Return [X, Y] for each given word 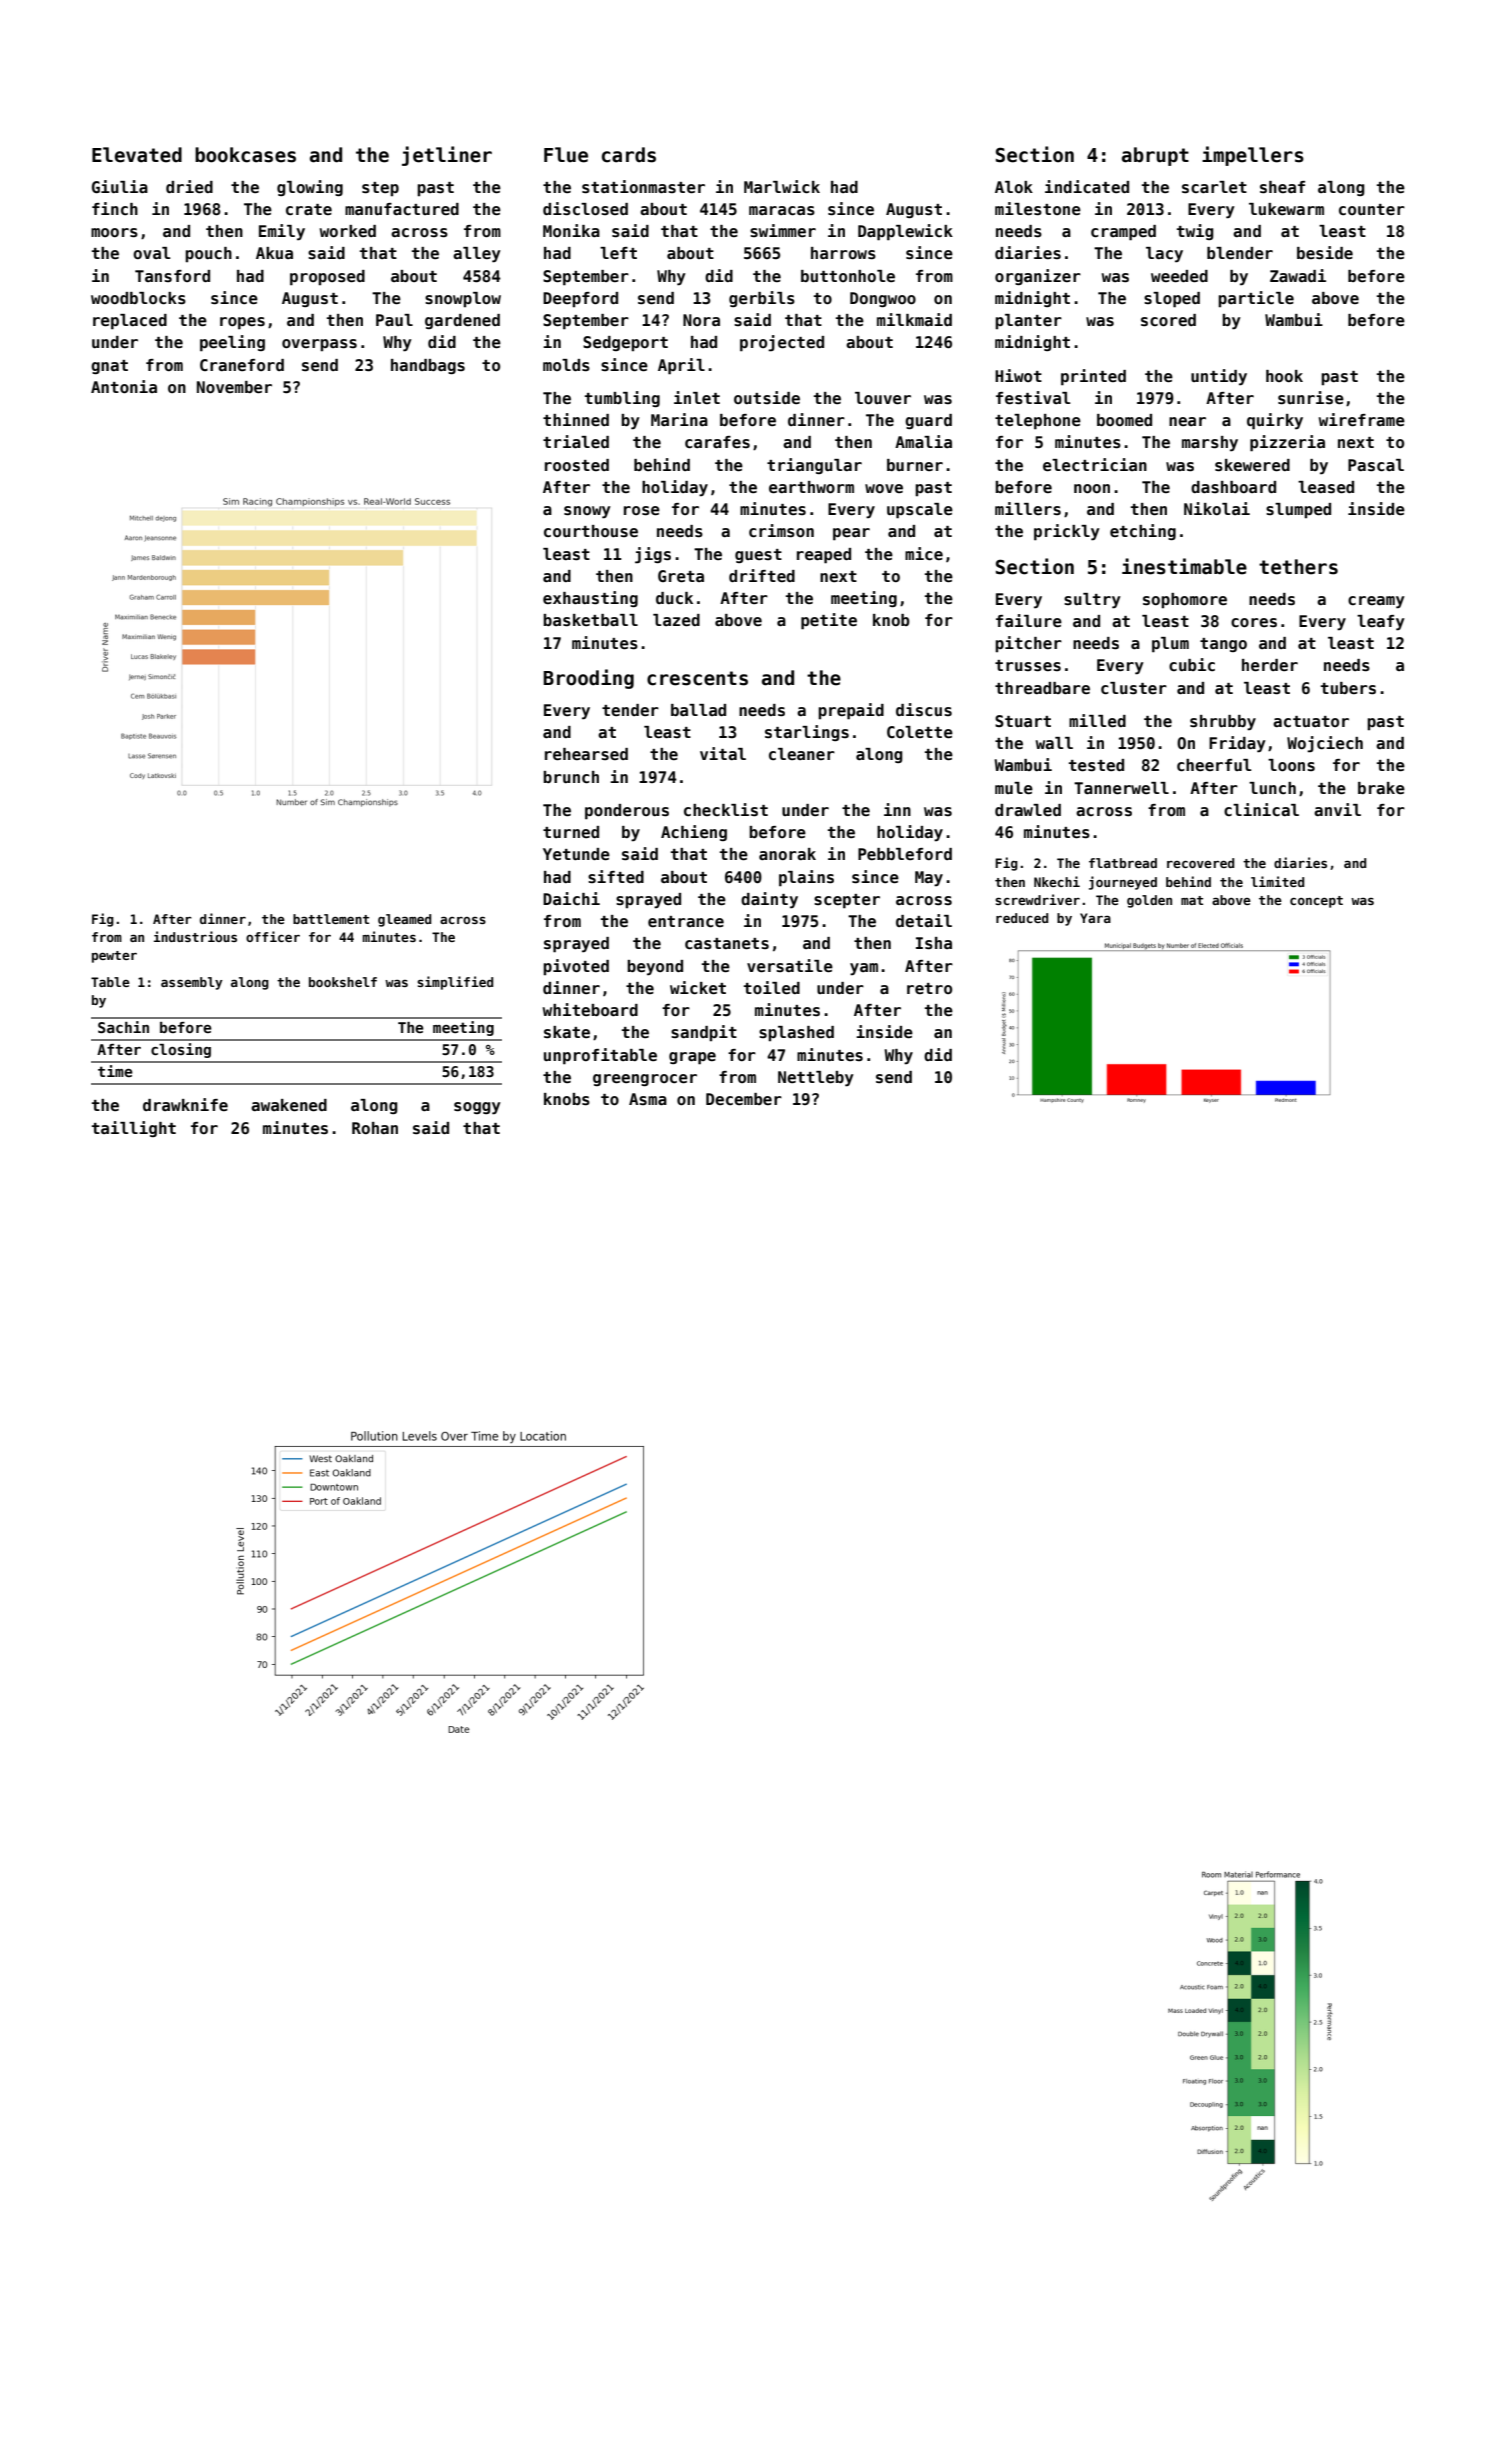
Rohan [375, 1128]
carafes [717, 442]
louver [883, 398]
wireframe [1362, 420]
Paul [394, 320]
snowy [587, 512]
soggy [477, 1108]
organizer [1038, 277]
